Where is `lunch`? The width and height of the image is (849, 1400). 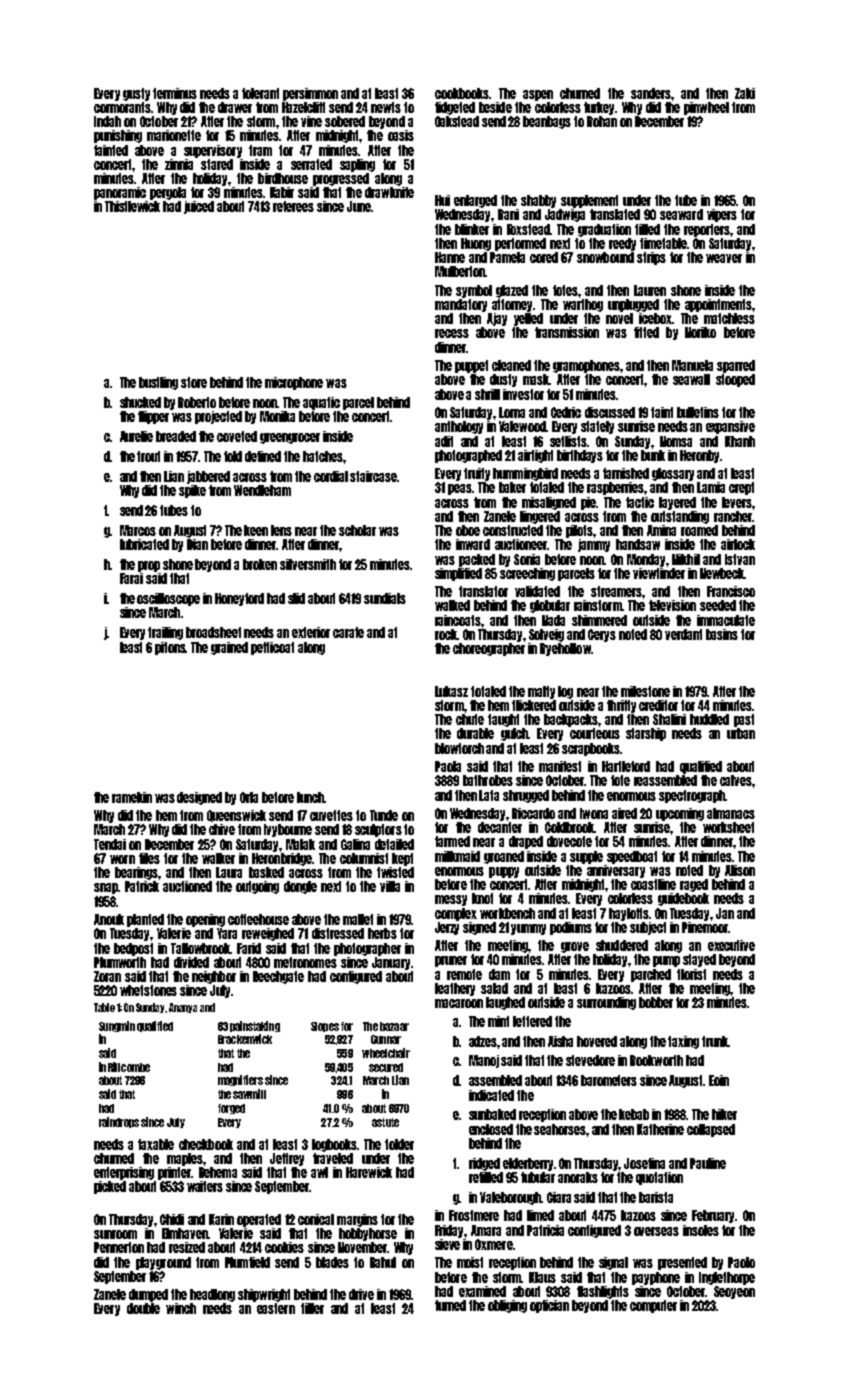
lunch is located at coordinates (310, 797).
